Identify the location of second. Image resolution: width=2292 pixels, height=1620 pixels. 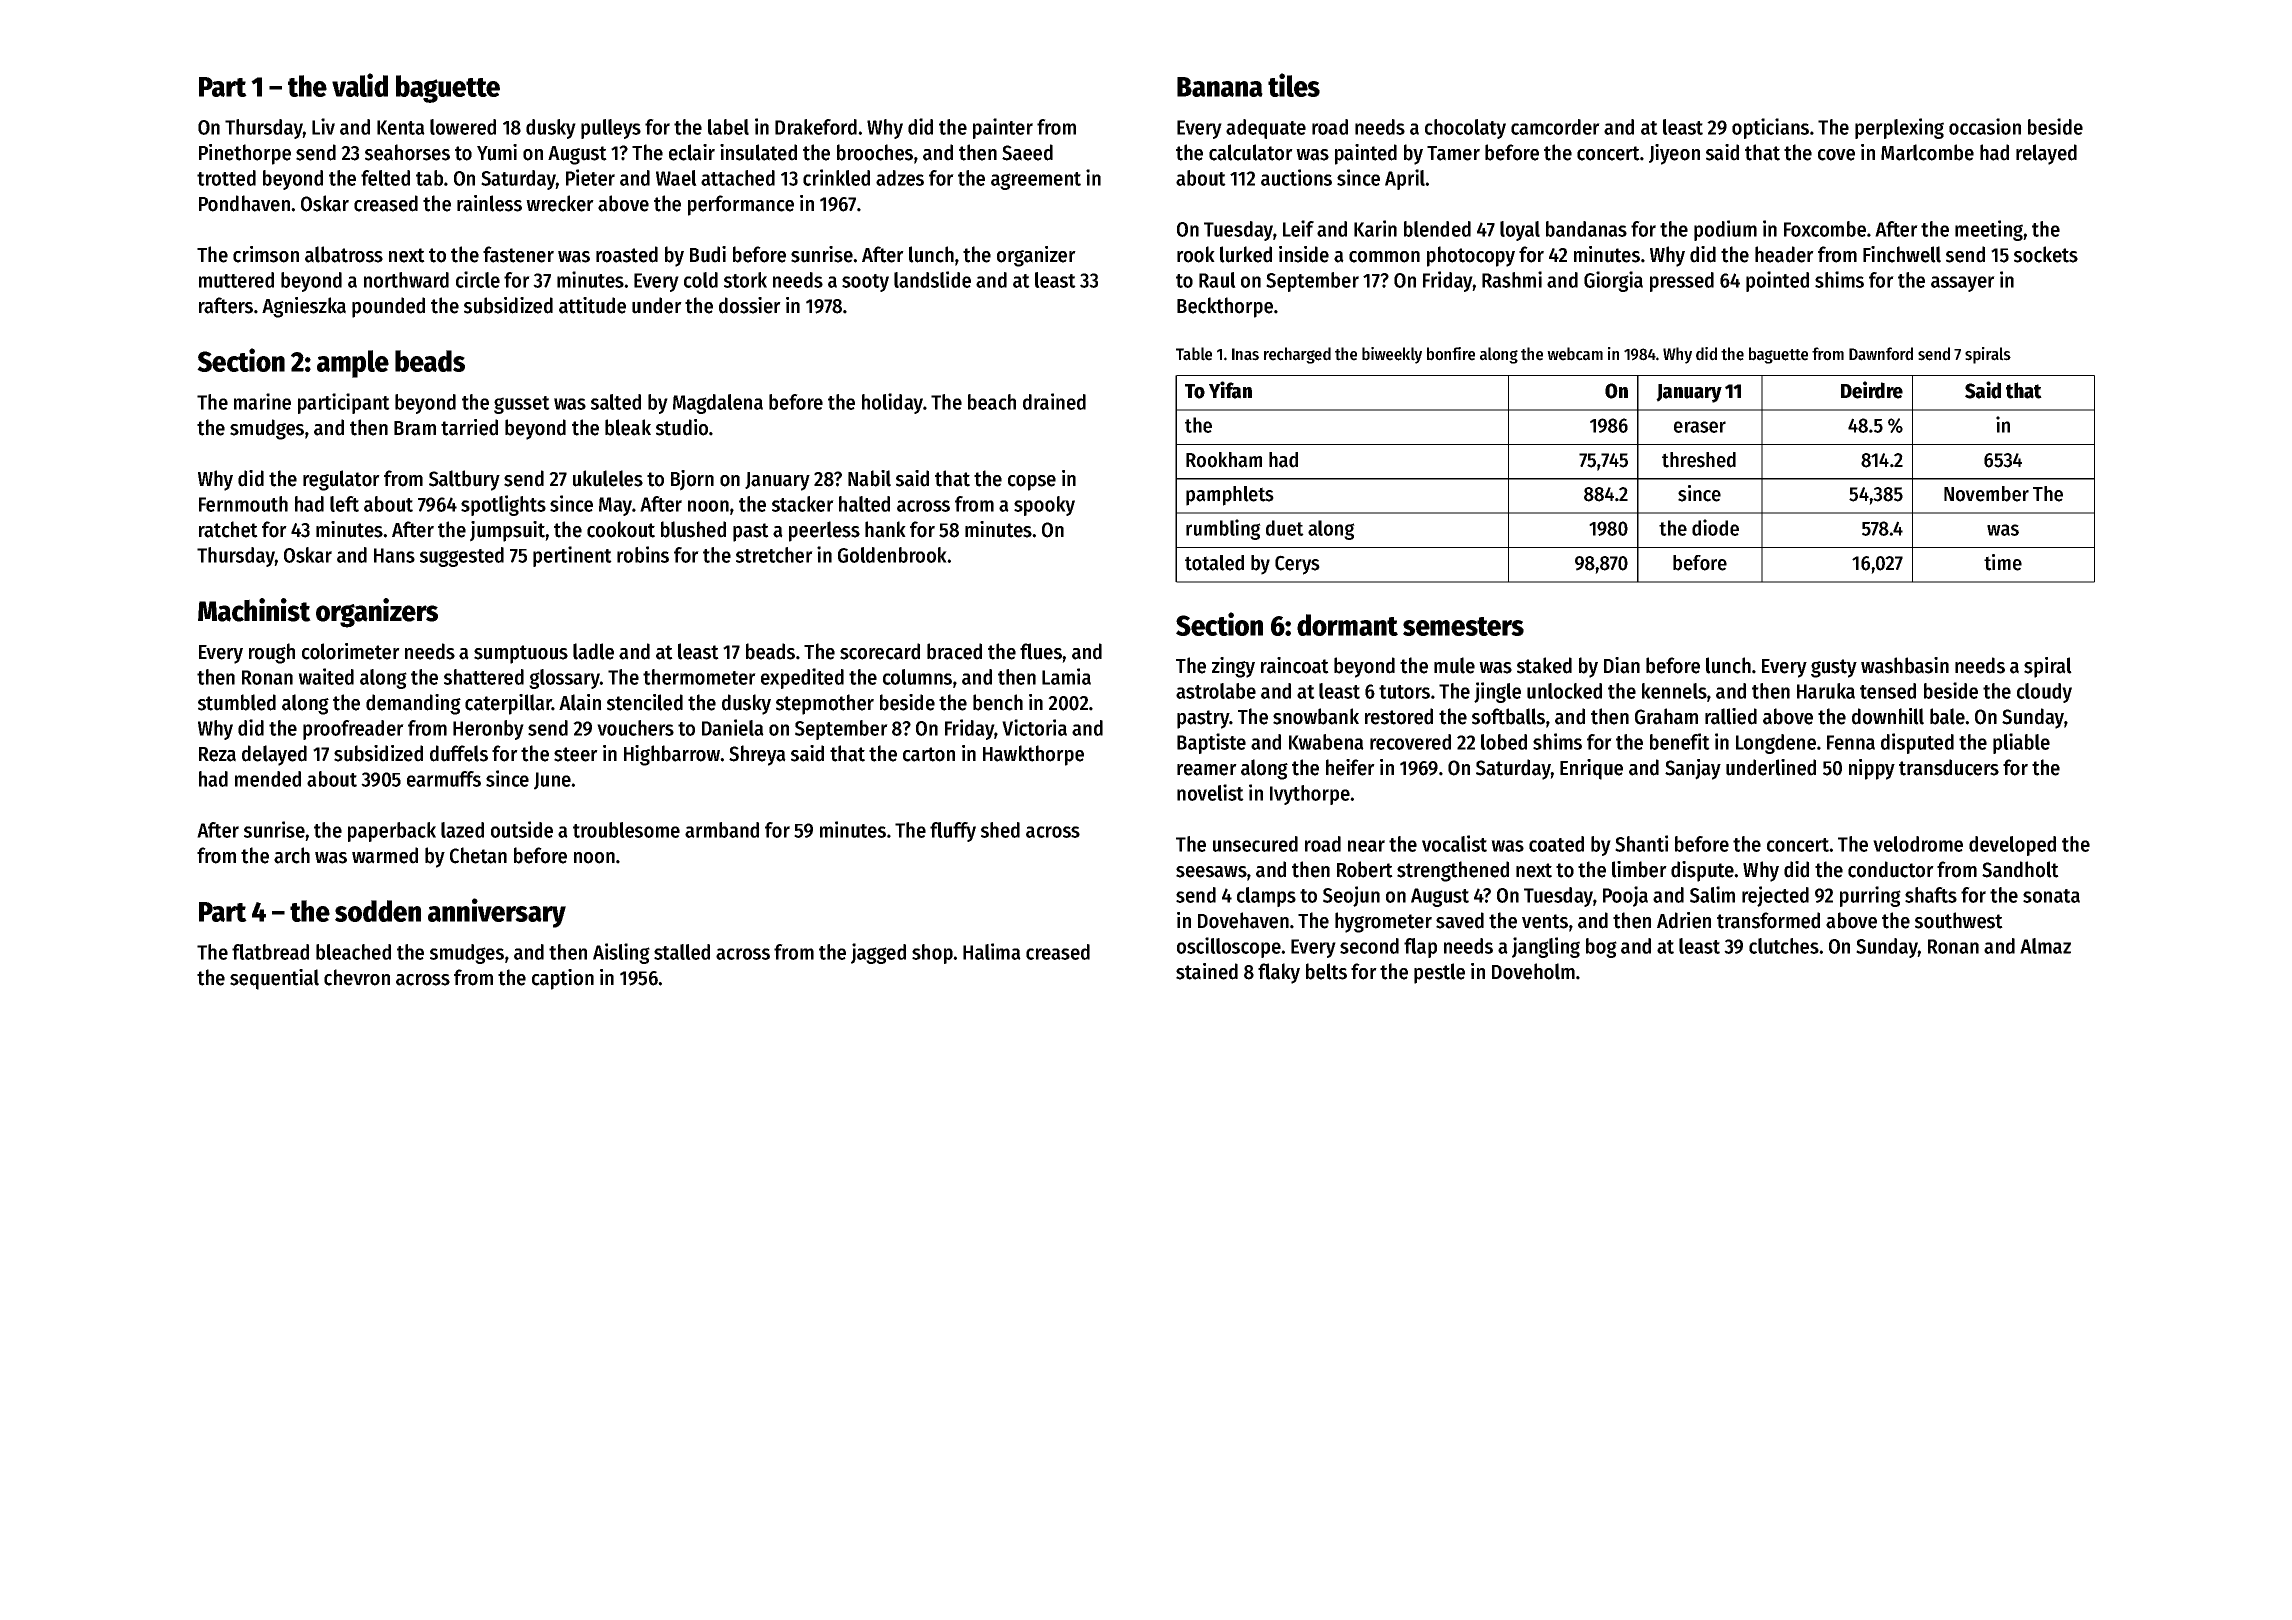
(1369, 946).
